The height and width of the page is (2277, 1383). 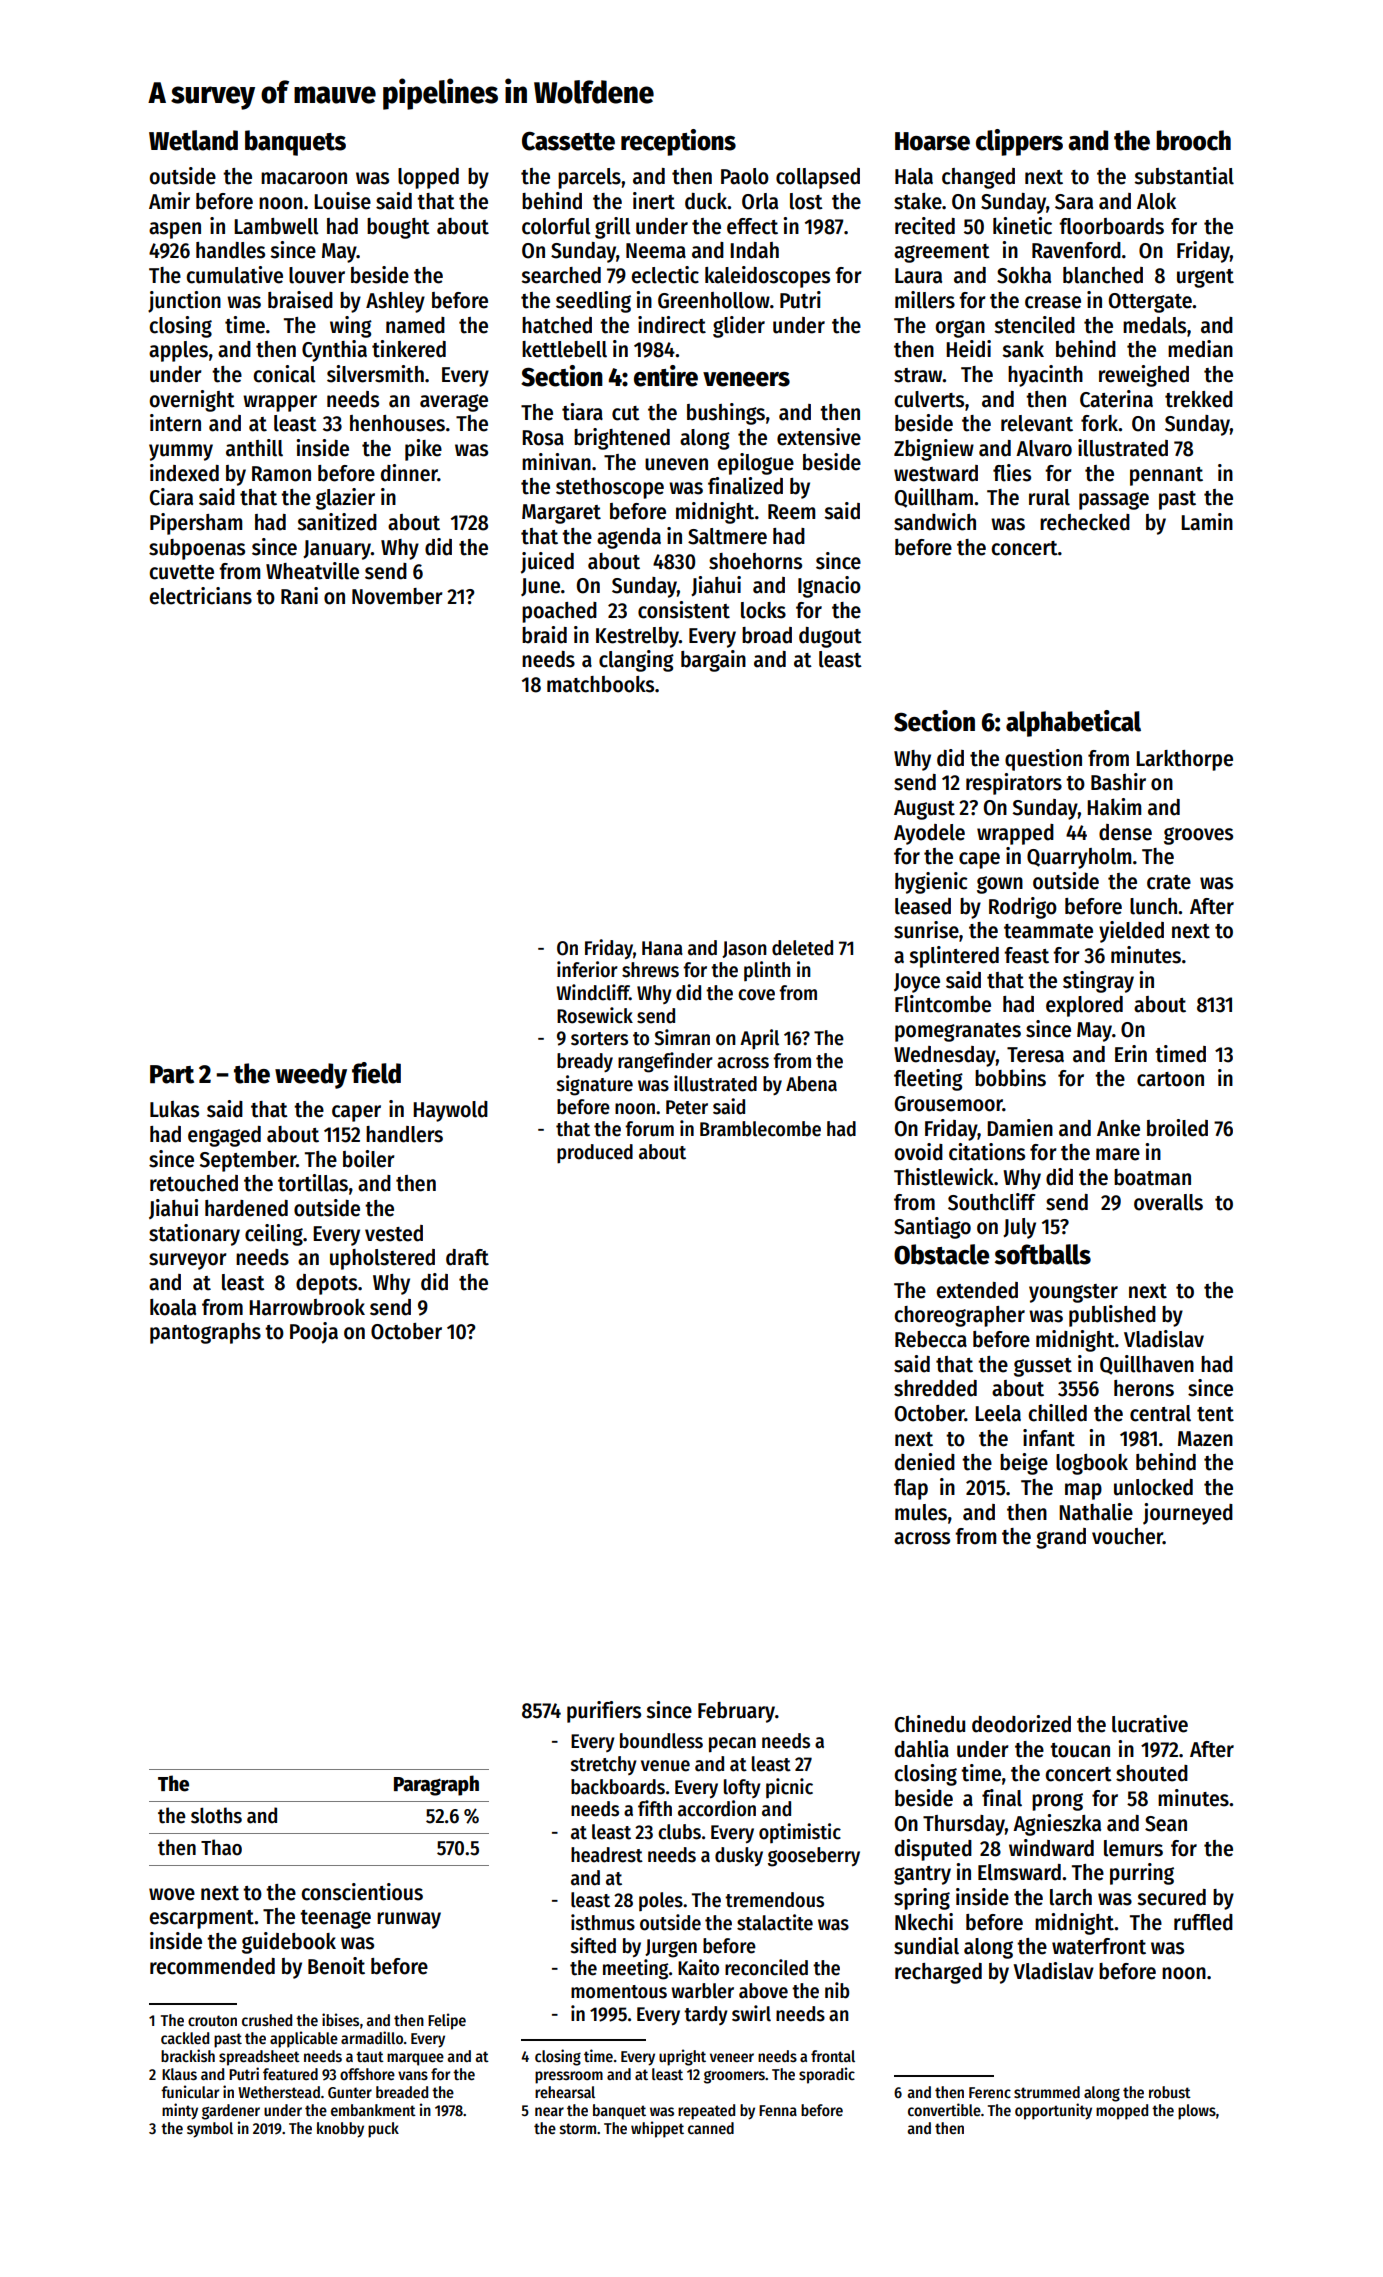 I want to click on changed, so click(x=978, y=178).
